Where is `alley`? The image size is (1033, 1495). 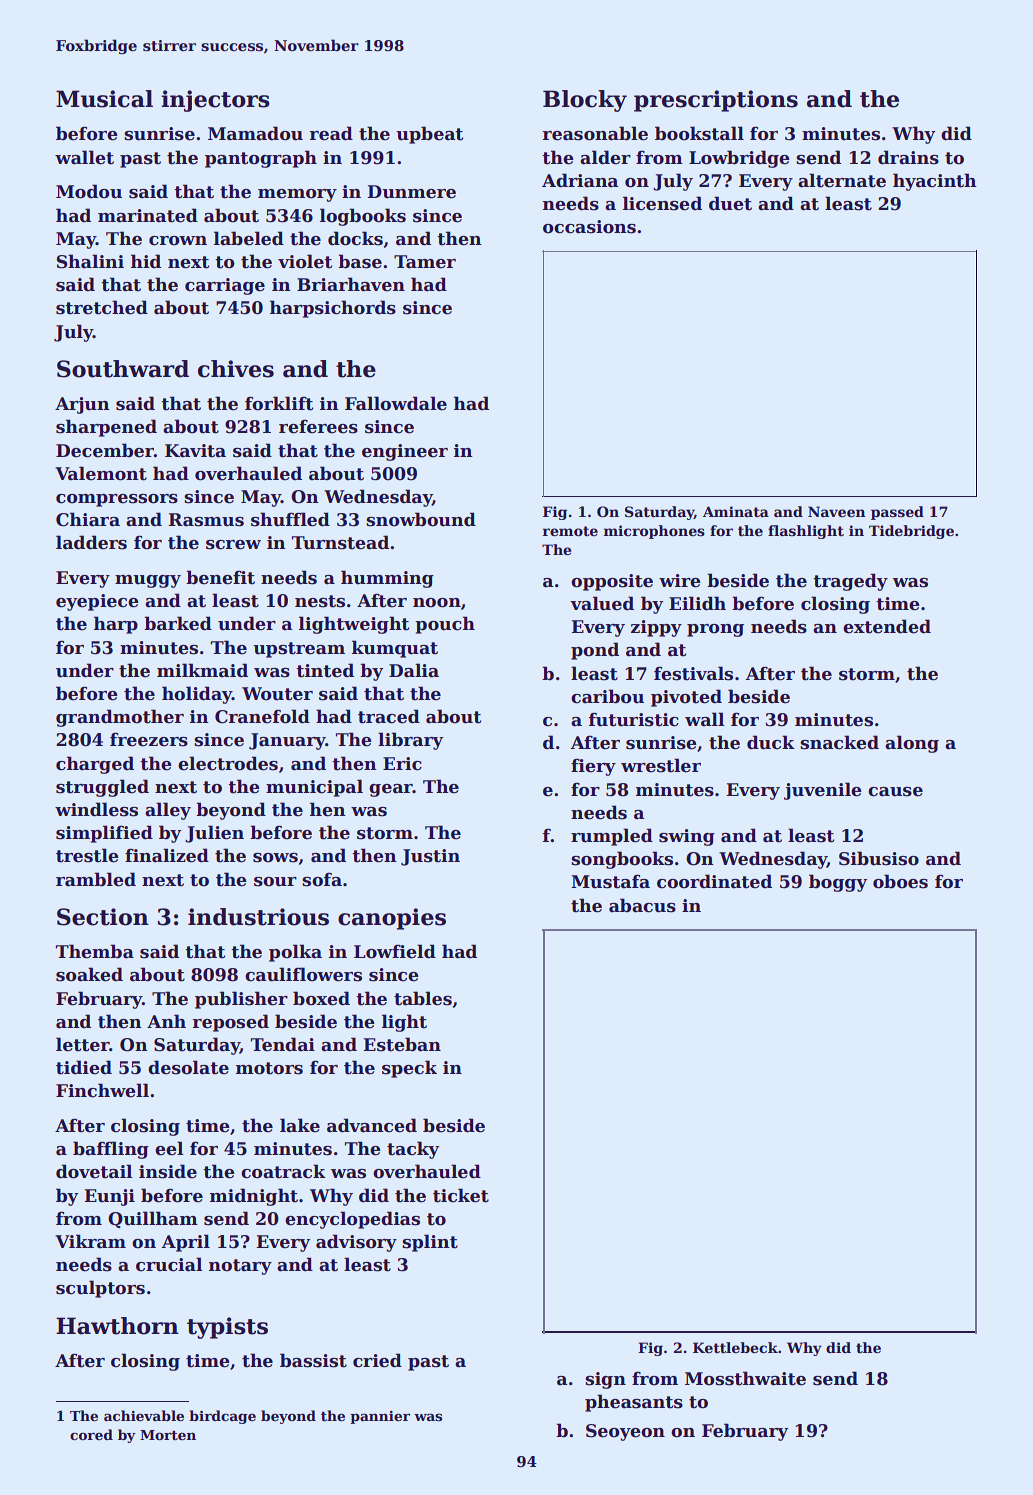
alley is located at coordinates (168, 811).
